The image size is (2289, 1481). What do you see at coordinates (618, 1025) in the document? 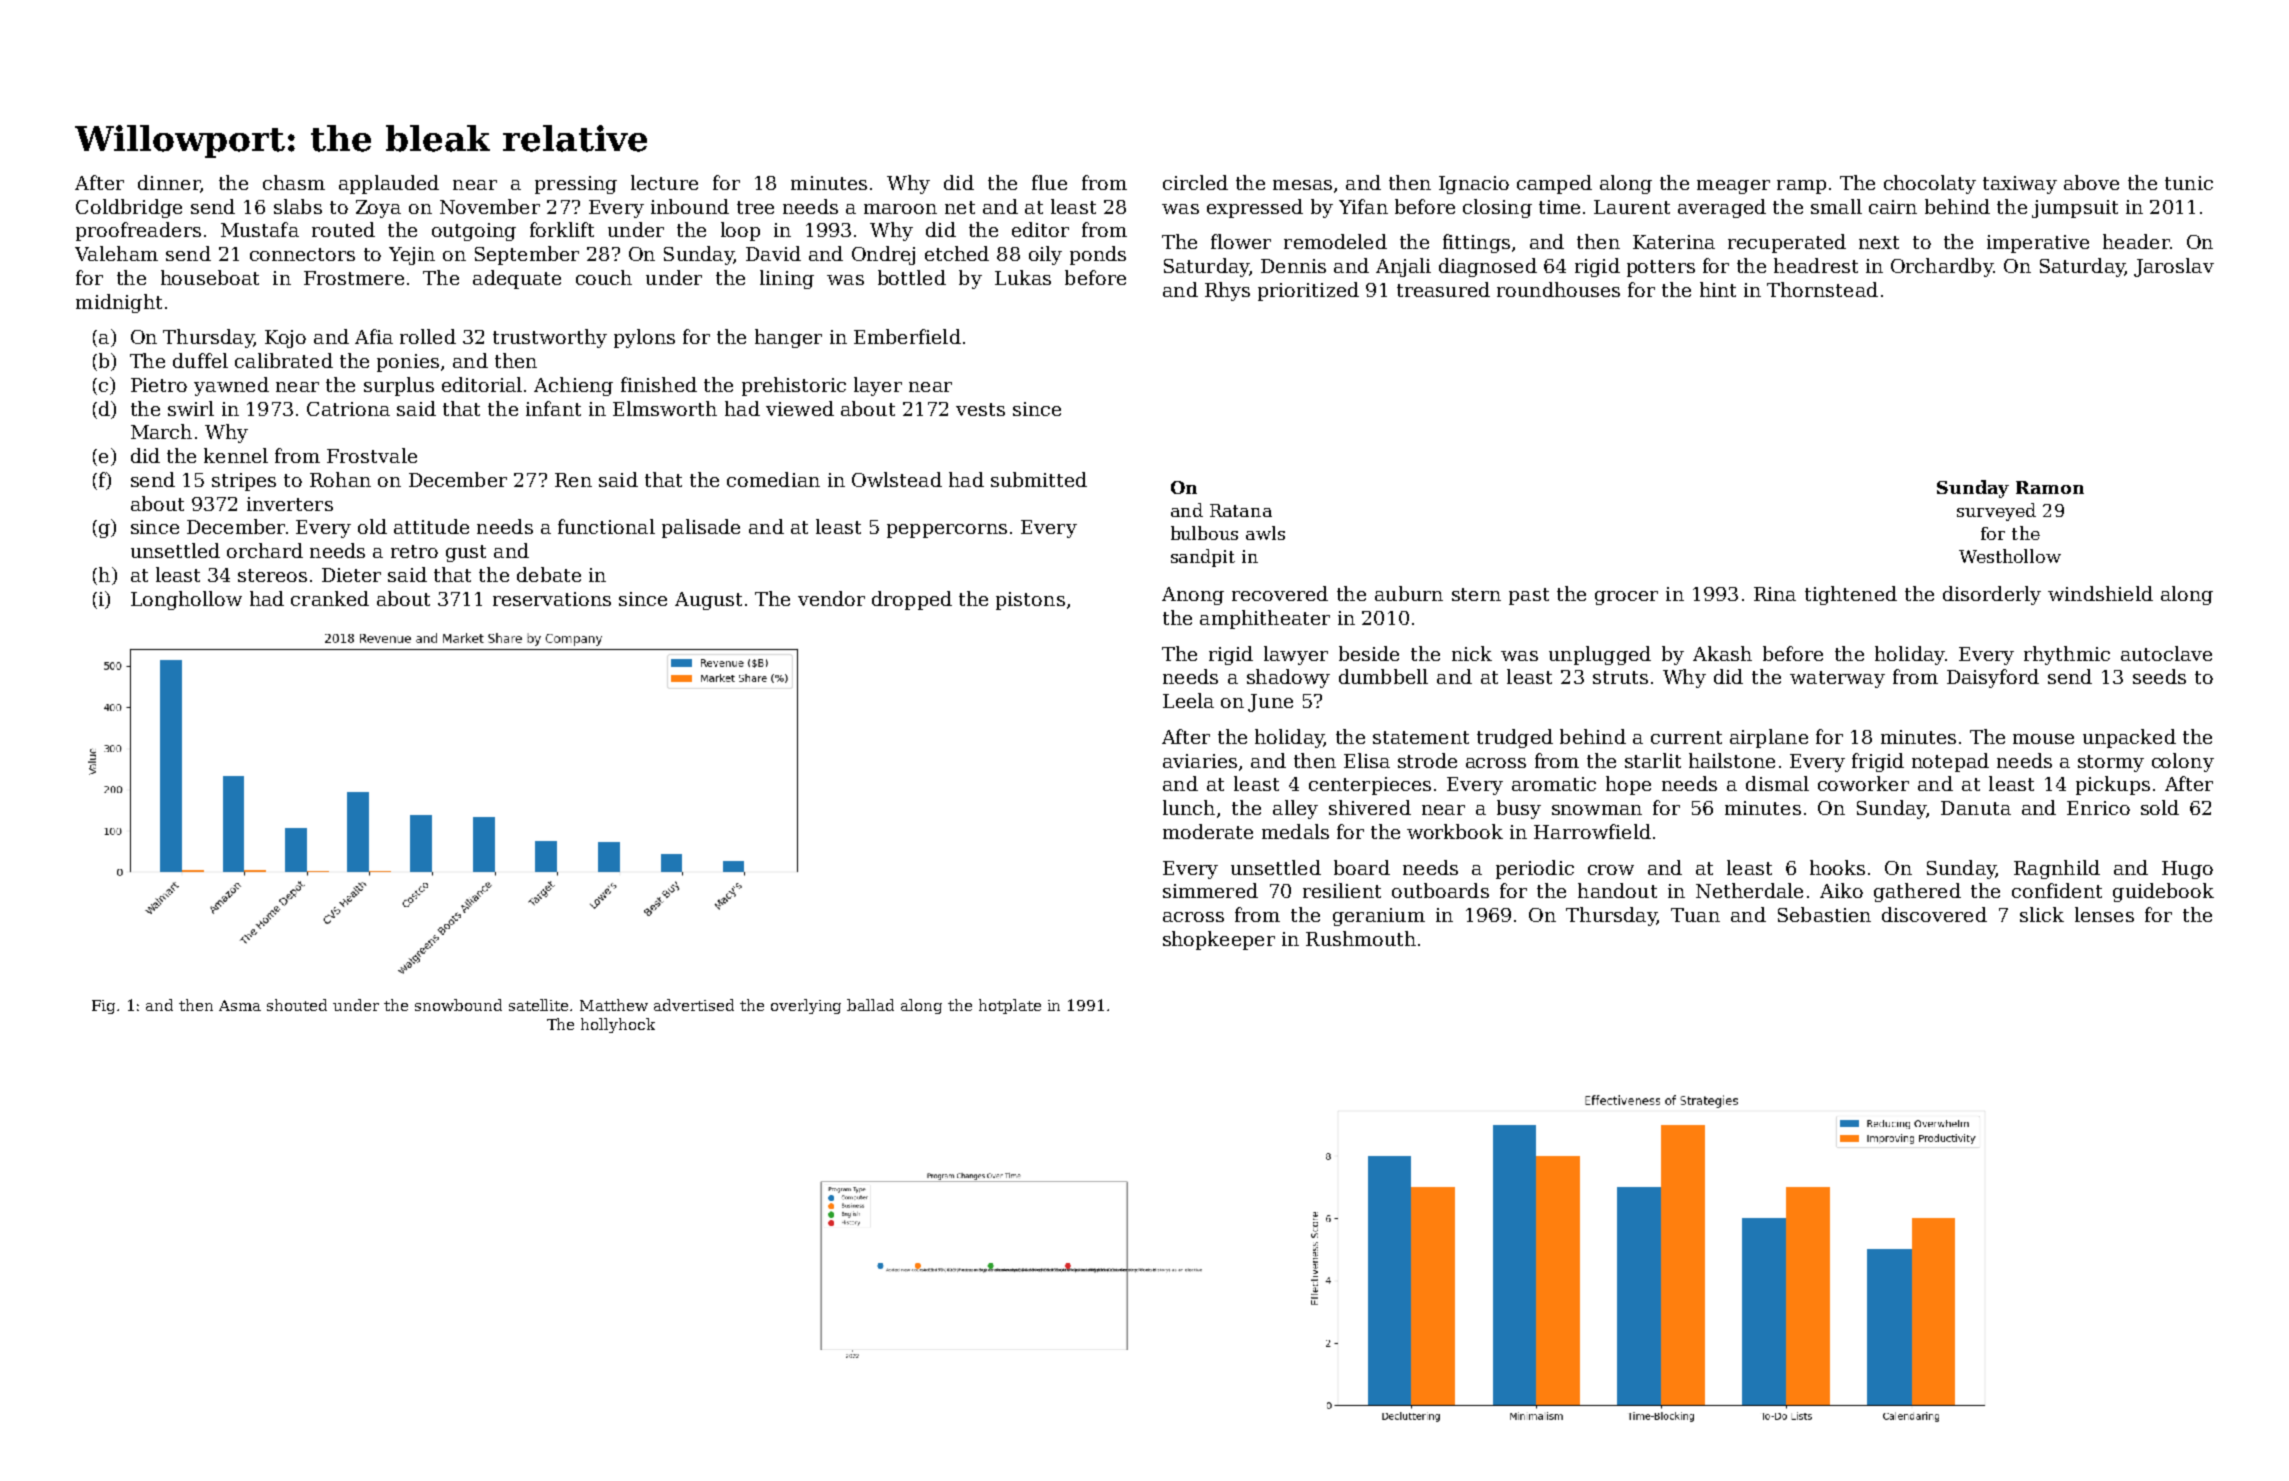
I see `hollyhock` at bounding box center [618, 1025].
